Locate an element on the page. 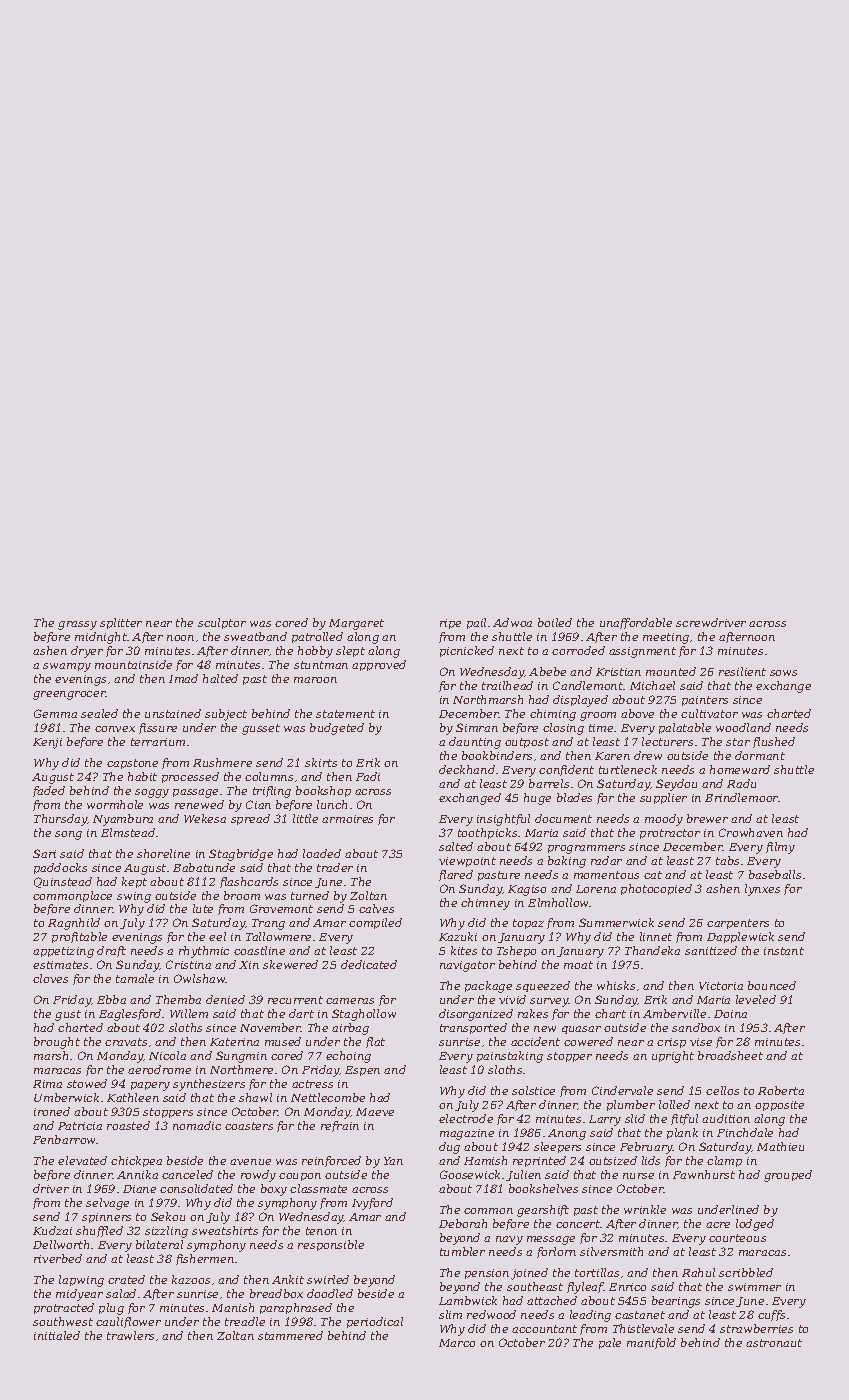 Image resolution: width=849 pixels, height=1400 pixels. swampy is located at coordinates (67, 667).
